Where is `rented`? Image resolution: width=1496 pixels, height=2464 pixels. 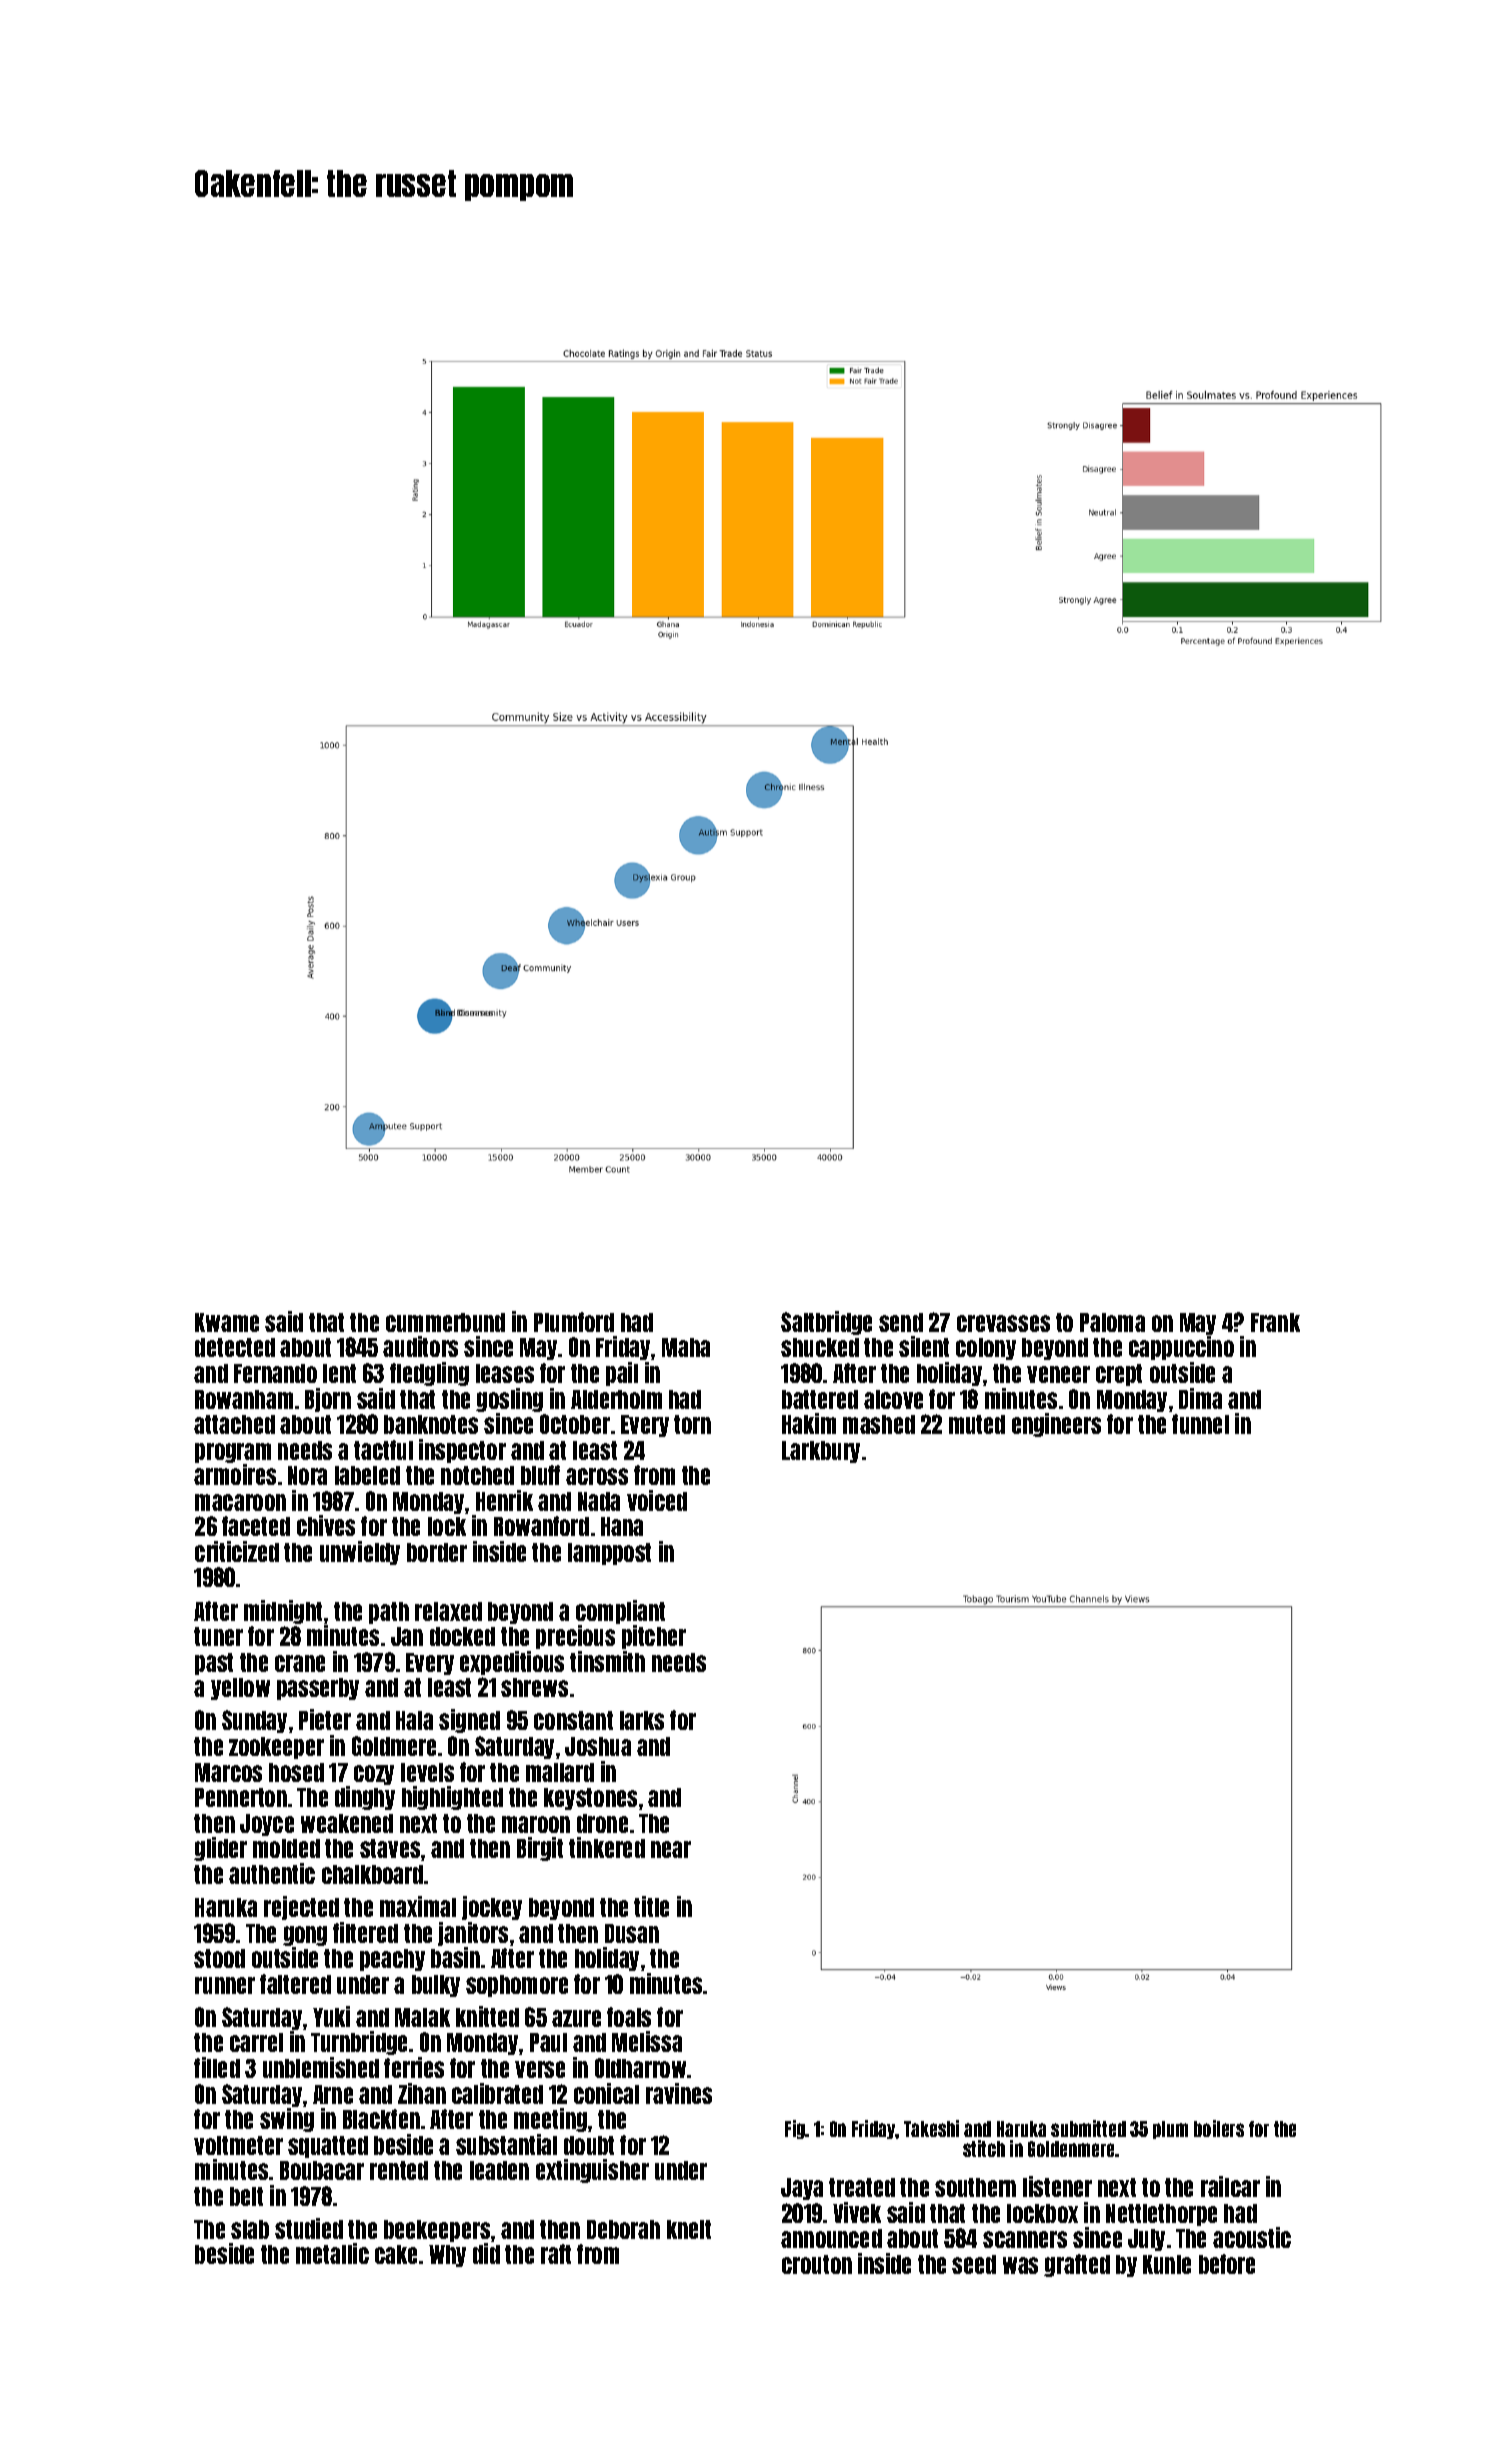 rented is located at coordinates (399, 2170).
